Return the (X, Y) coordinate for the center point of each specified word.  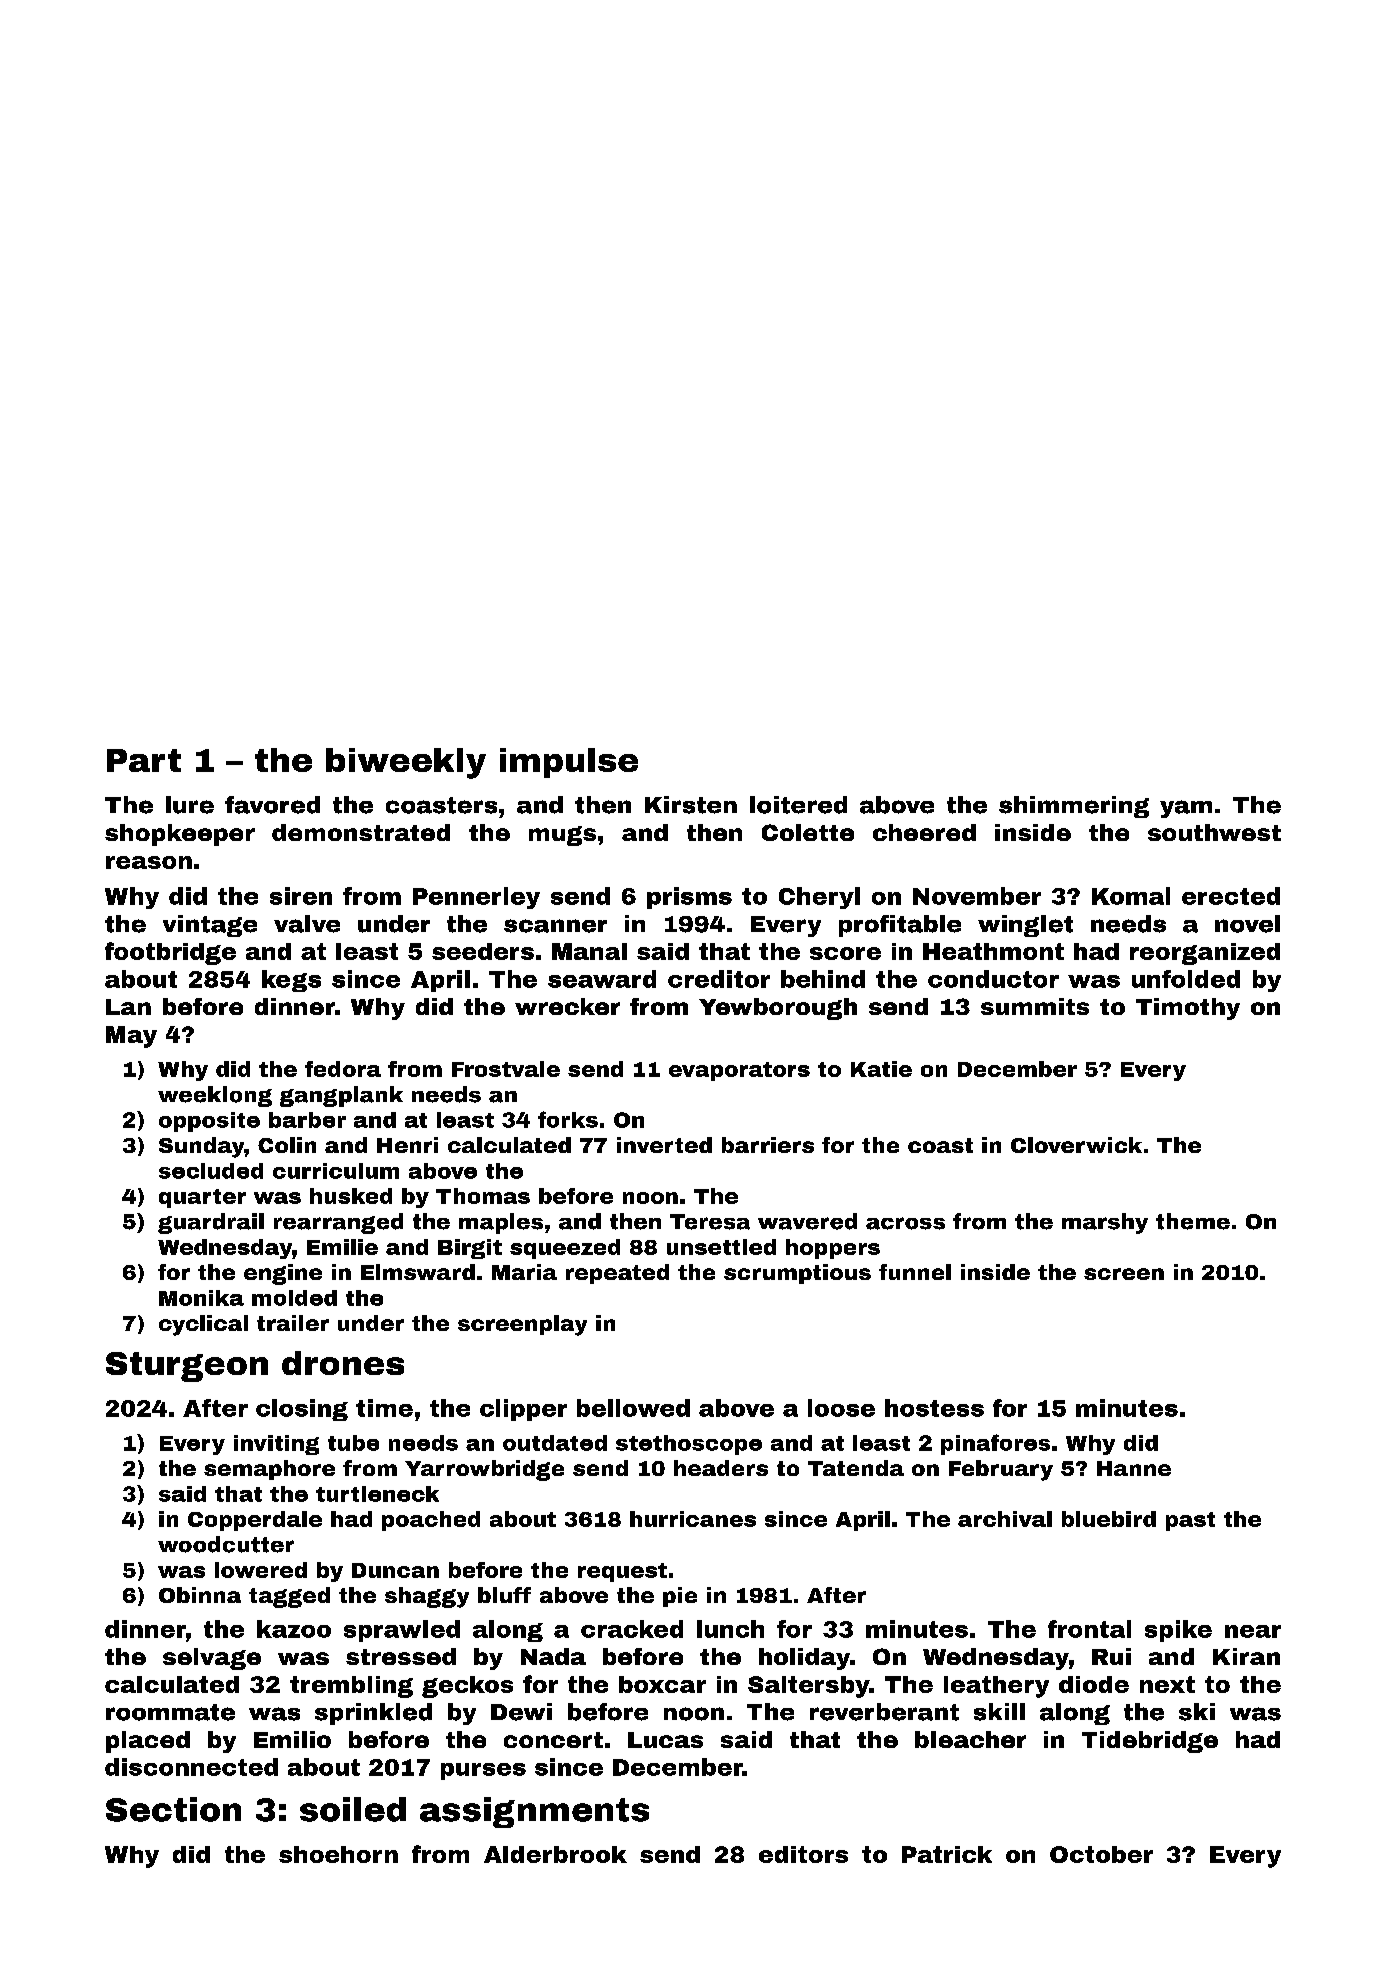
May (131, 1037)
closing (302, 1410)
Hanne (1134, 1468)
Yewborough (778, 1009)
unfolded (1186, 979)
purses (483, 1771)
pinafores (995, 1444)
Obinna (200, 1595)
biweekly (406, 763)
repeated (617, 1274)
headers (721, 1468)
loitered (798, 805)
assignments (534, 1812)
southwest (1214, 832)
